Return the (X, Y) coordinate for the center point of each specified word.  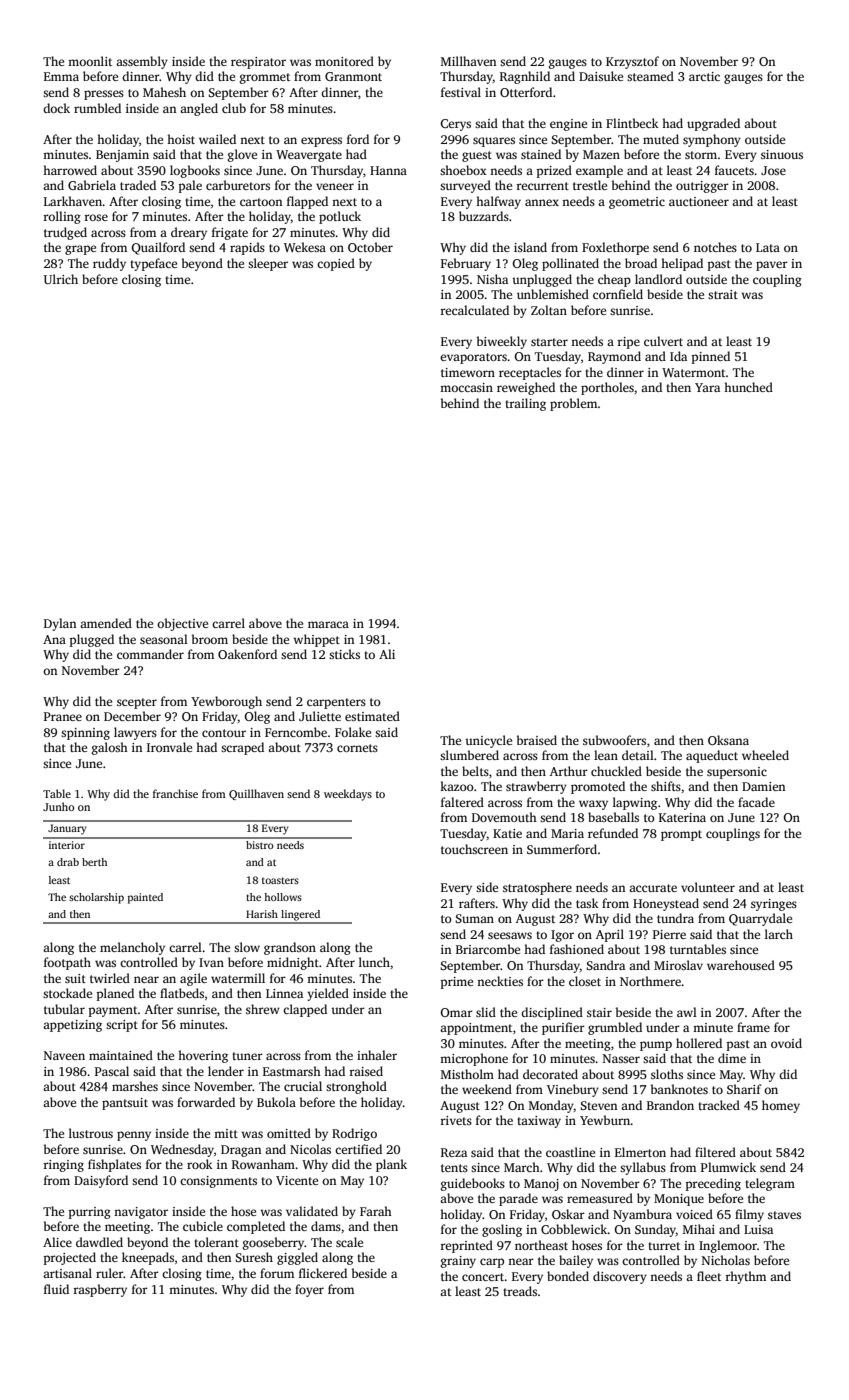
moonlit (90, 61)
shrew (263, 1009)
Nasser (621, 1058)
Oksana (728, 740)
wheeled (765, 755)
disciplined (552, 1013)
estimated (372, 716)
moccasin (466, 387)
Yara (707, 387)
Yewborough (226, 702)
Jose (773, 170)
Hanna (388, 170)
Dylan (60, 624)
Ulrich (61, 279)
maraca (328, 624)
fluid (56, 1289)
